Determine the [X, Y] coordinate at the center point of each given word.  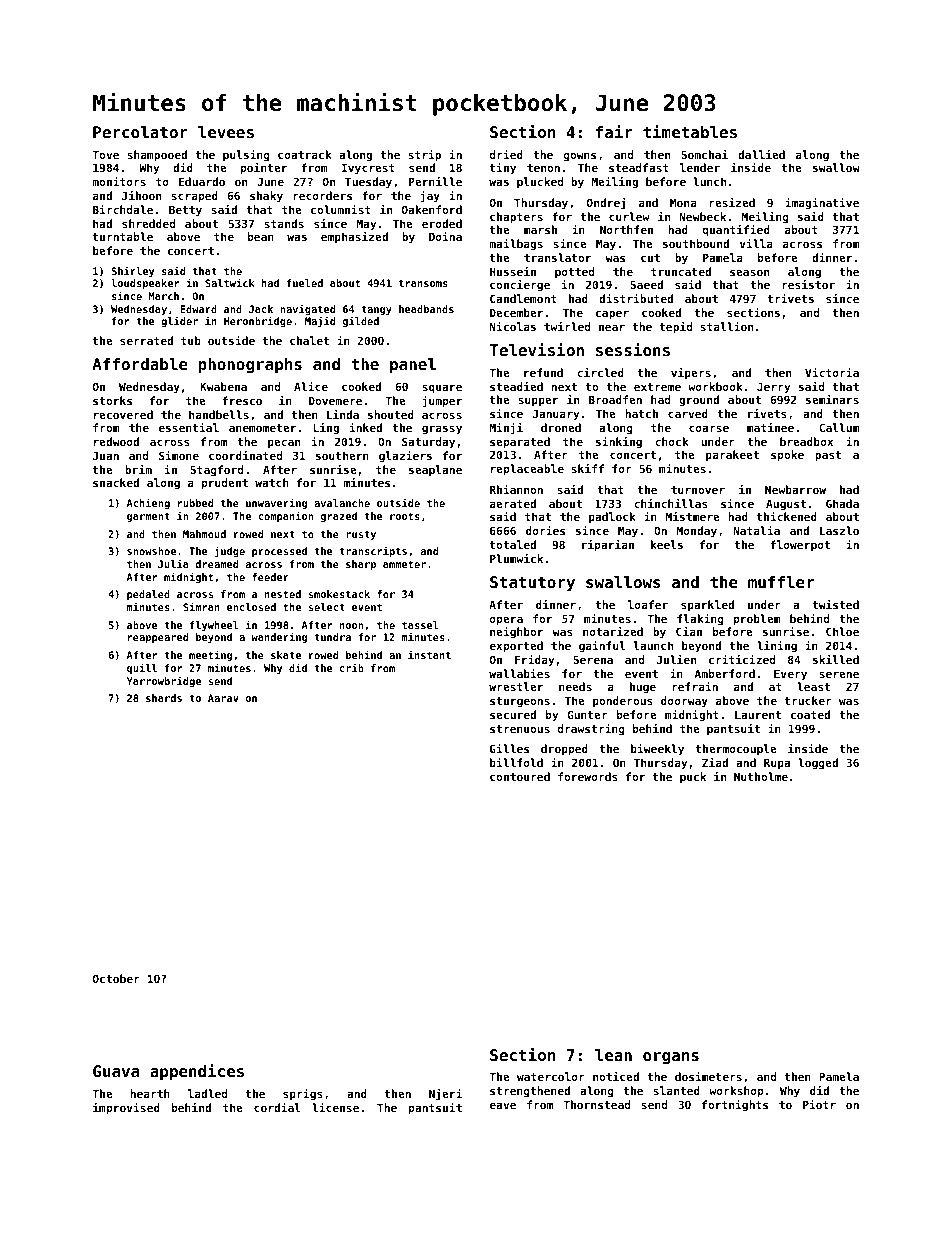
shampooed [157, 156]
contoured [520, 776]
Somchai [704, 154]
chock [672, 441]
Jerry [773, 388]
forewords [588, 776]
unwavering [276, 503]
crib [352, 667]
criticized [742, 659]
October [116, 978]
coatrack [305, 154]
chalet [309, 340]
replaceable [527, 470]
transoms [423, 283]
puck [693, 778]
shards [164, 698]
